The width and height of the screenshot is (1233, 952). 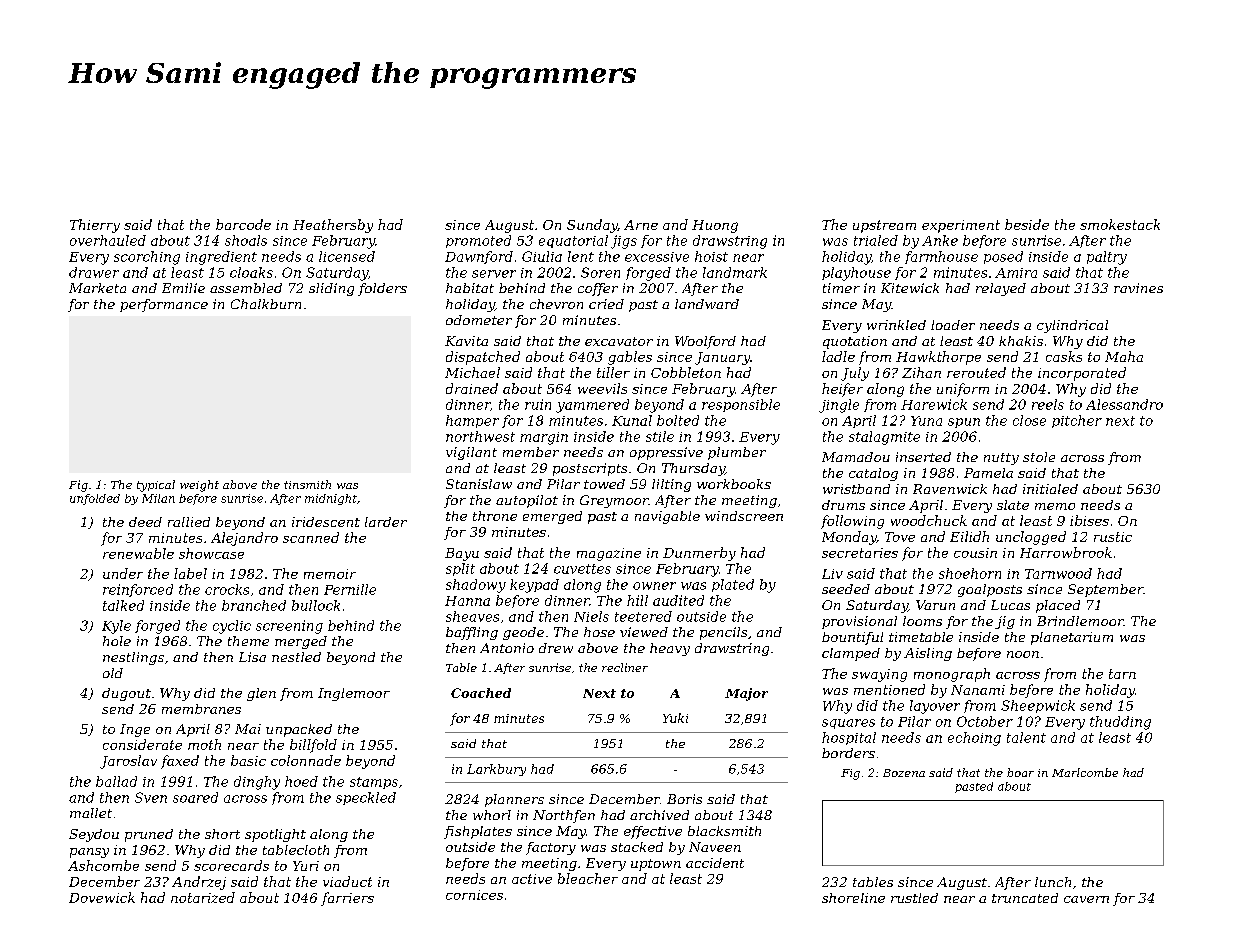 I want to click on shoreline, so click(x=853, y=898).
